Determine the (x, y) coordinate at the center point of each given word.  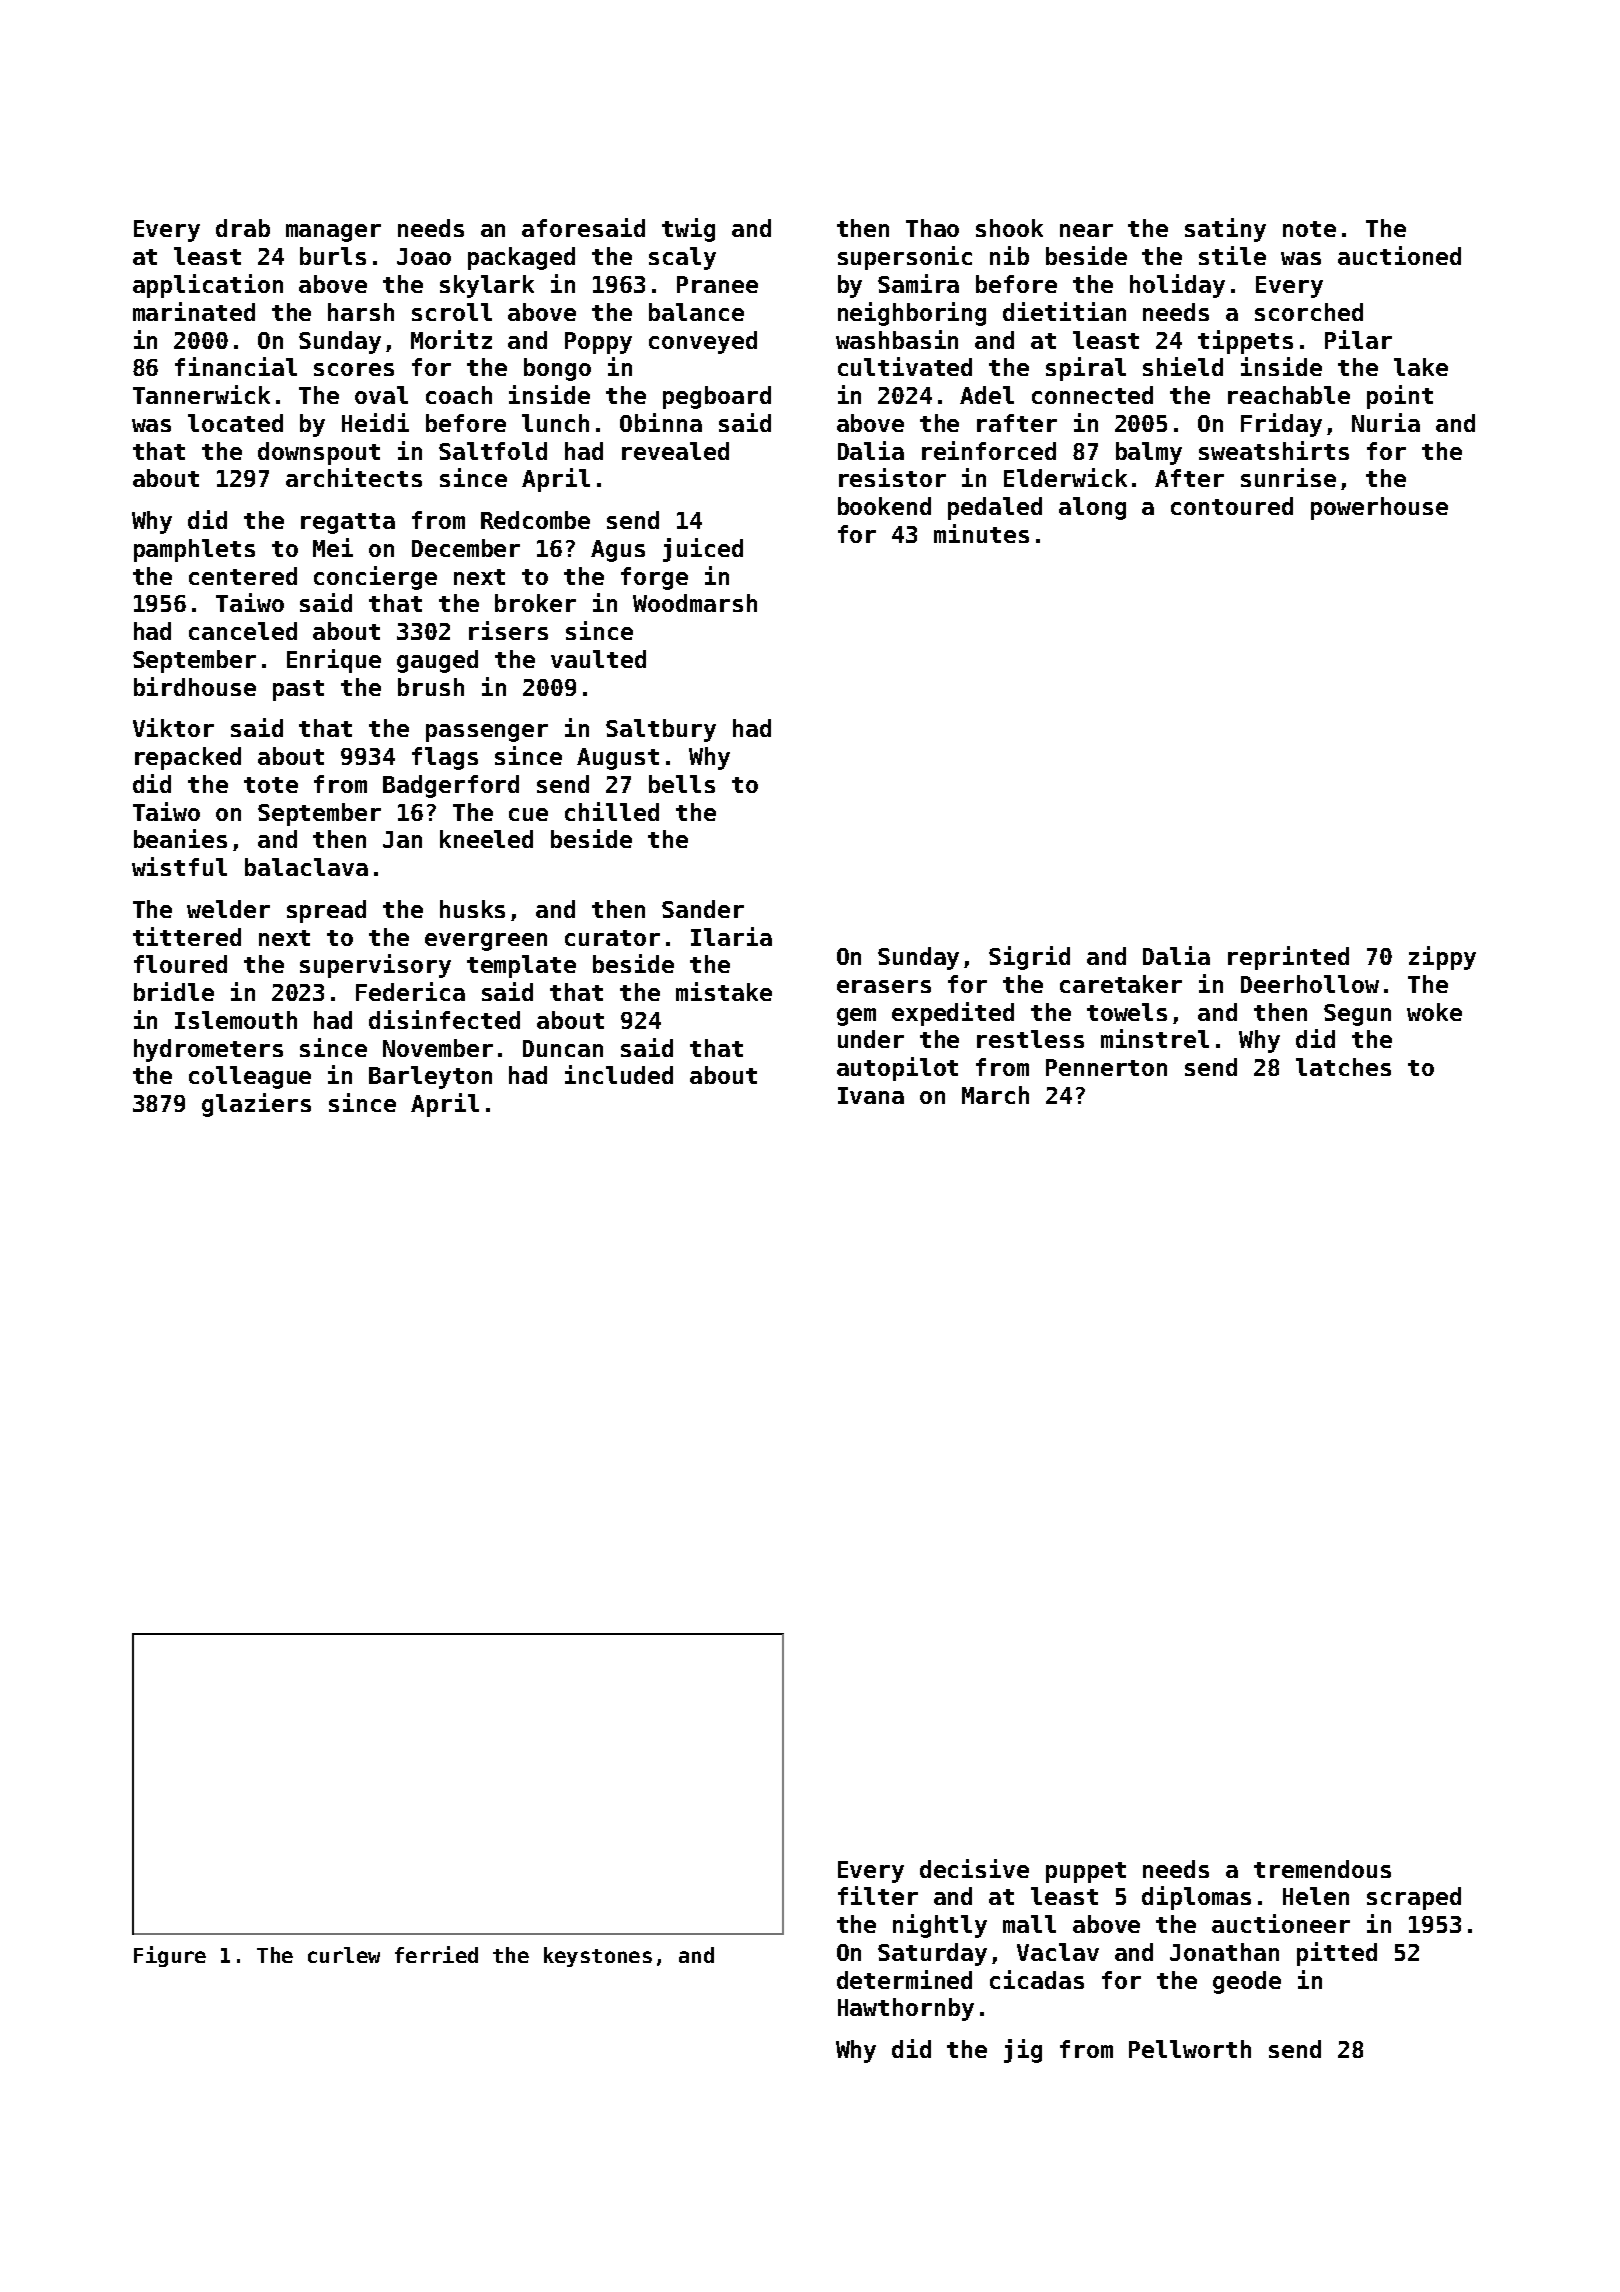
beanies (180, 838)
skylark (487, 286)
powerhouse (1379, 508)
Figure (170, 1956)
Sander (703, 909)
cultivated (905, 366)
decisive (974, 1868)
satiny (1225, 230)
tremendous (1322, 1869)
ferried (436, 1954)
